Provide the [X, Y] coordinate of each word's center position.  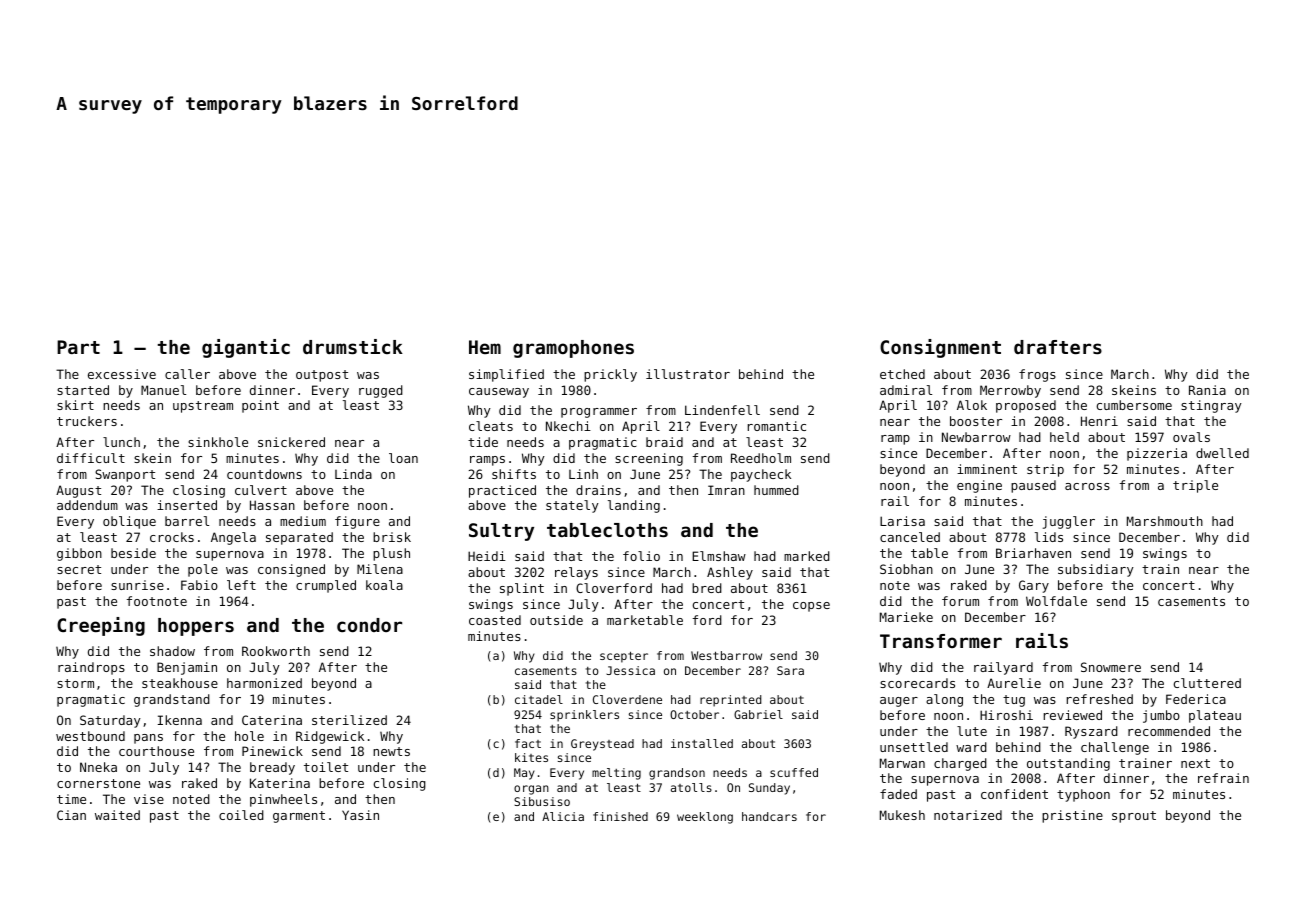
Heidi [487, 556]
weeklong [705, 818]
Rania [1207, 390]
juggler [1069, 522]
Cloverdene [627, 699]
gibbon [79, 554]
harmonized [264, 683]
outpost [322, 376]
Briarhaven [1033, 553]
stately [572, 506]
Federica [1196, 699]
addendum [87, 505]
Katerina [280, 783]
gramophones [573, 349]
